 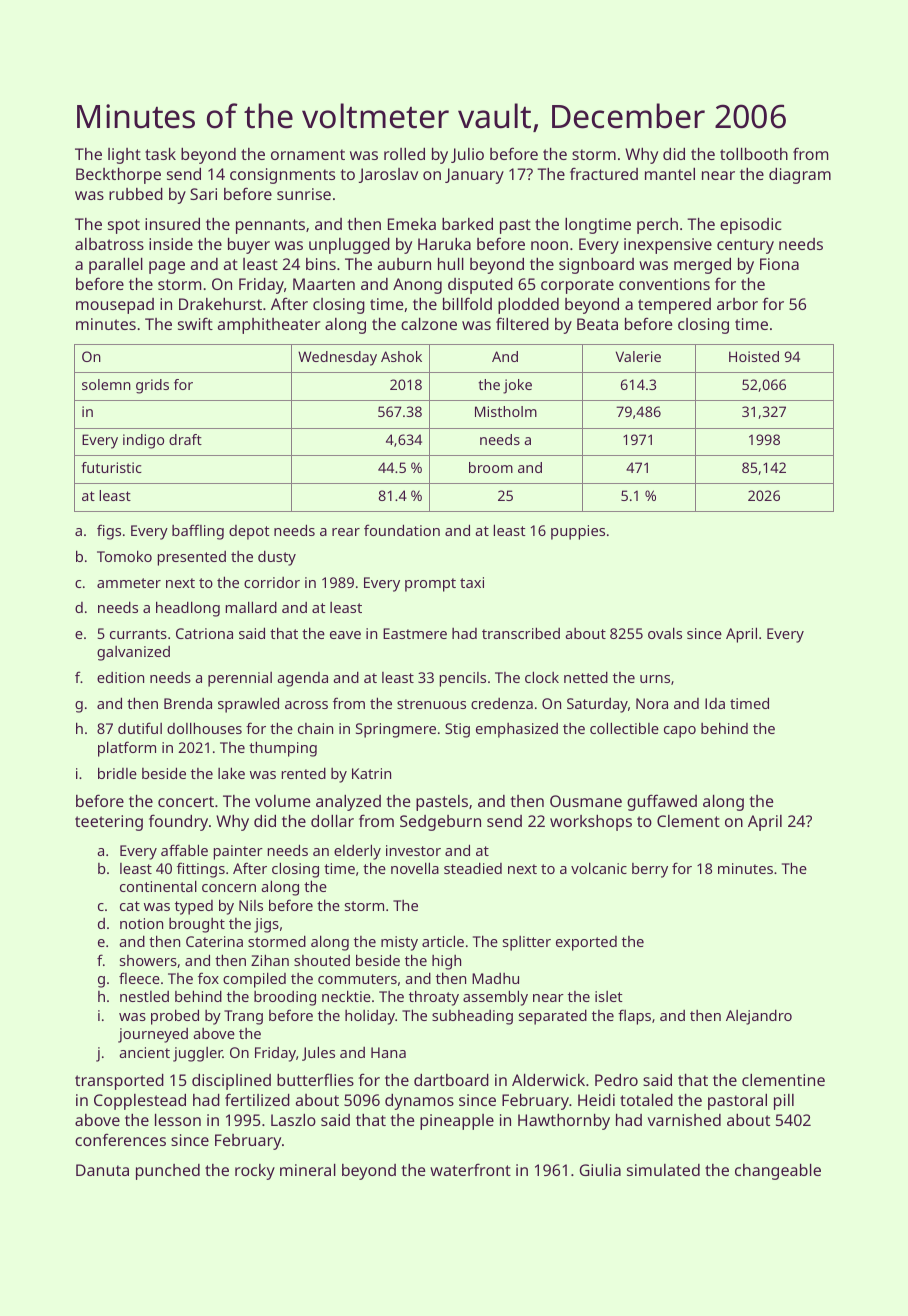 What do you see at coordinates (401, 356) in the screenshot?
I see `Ashok` at bounding box center [401, 356].
